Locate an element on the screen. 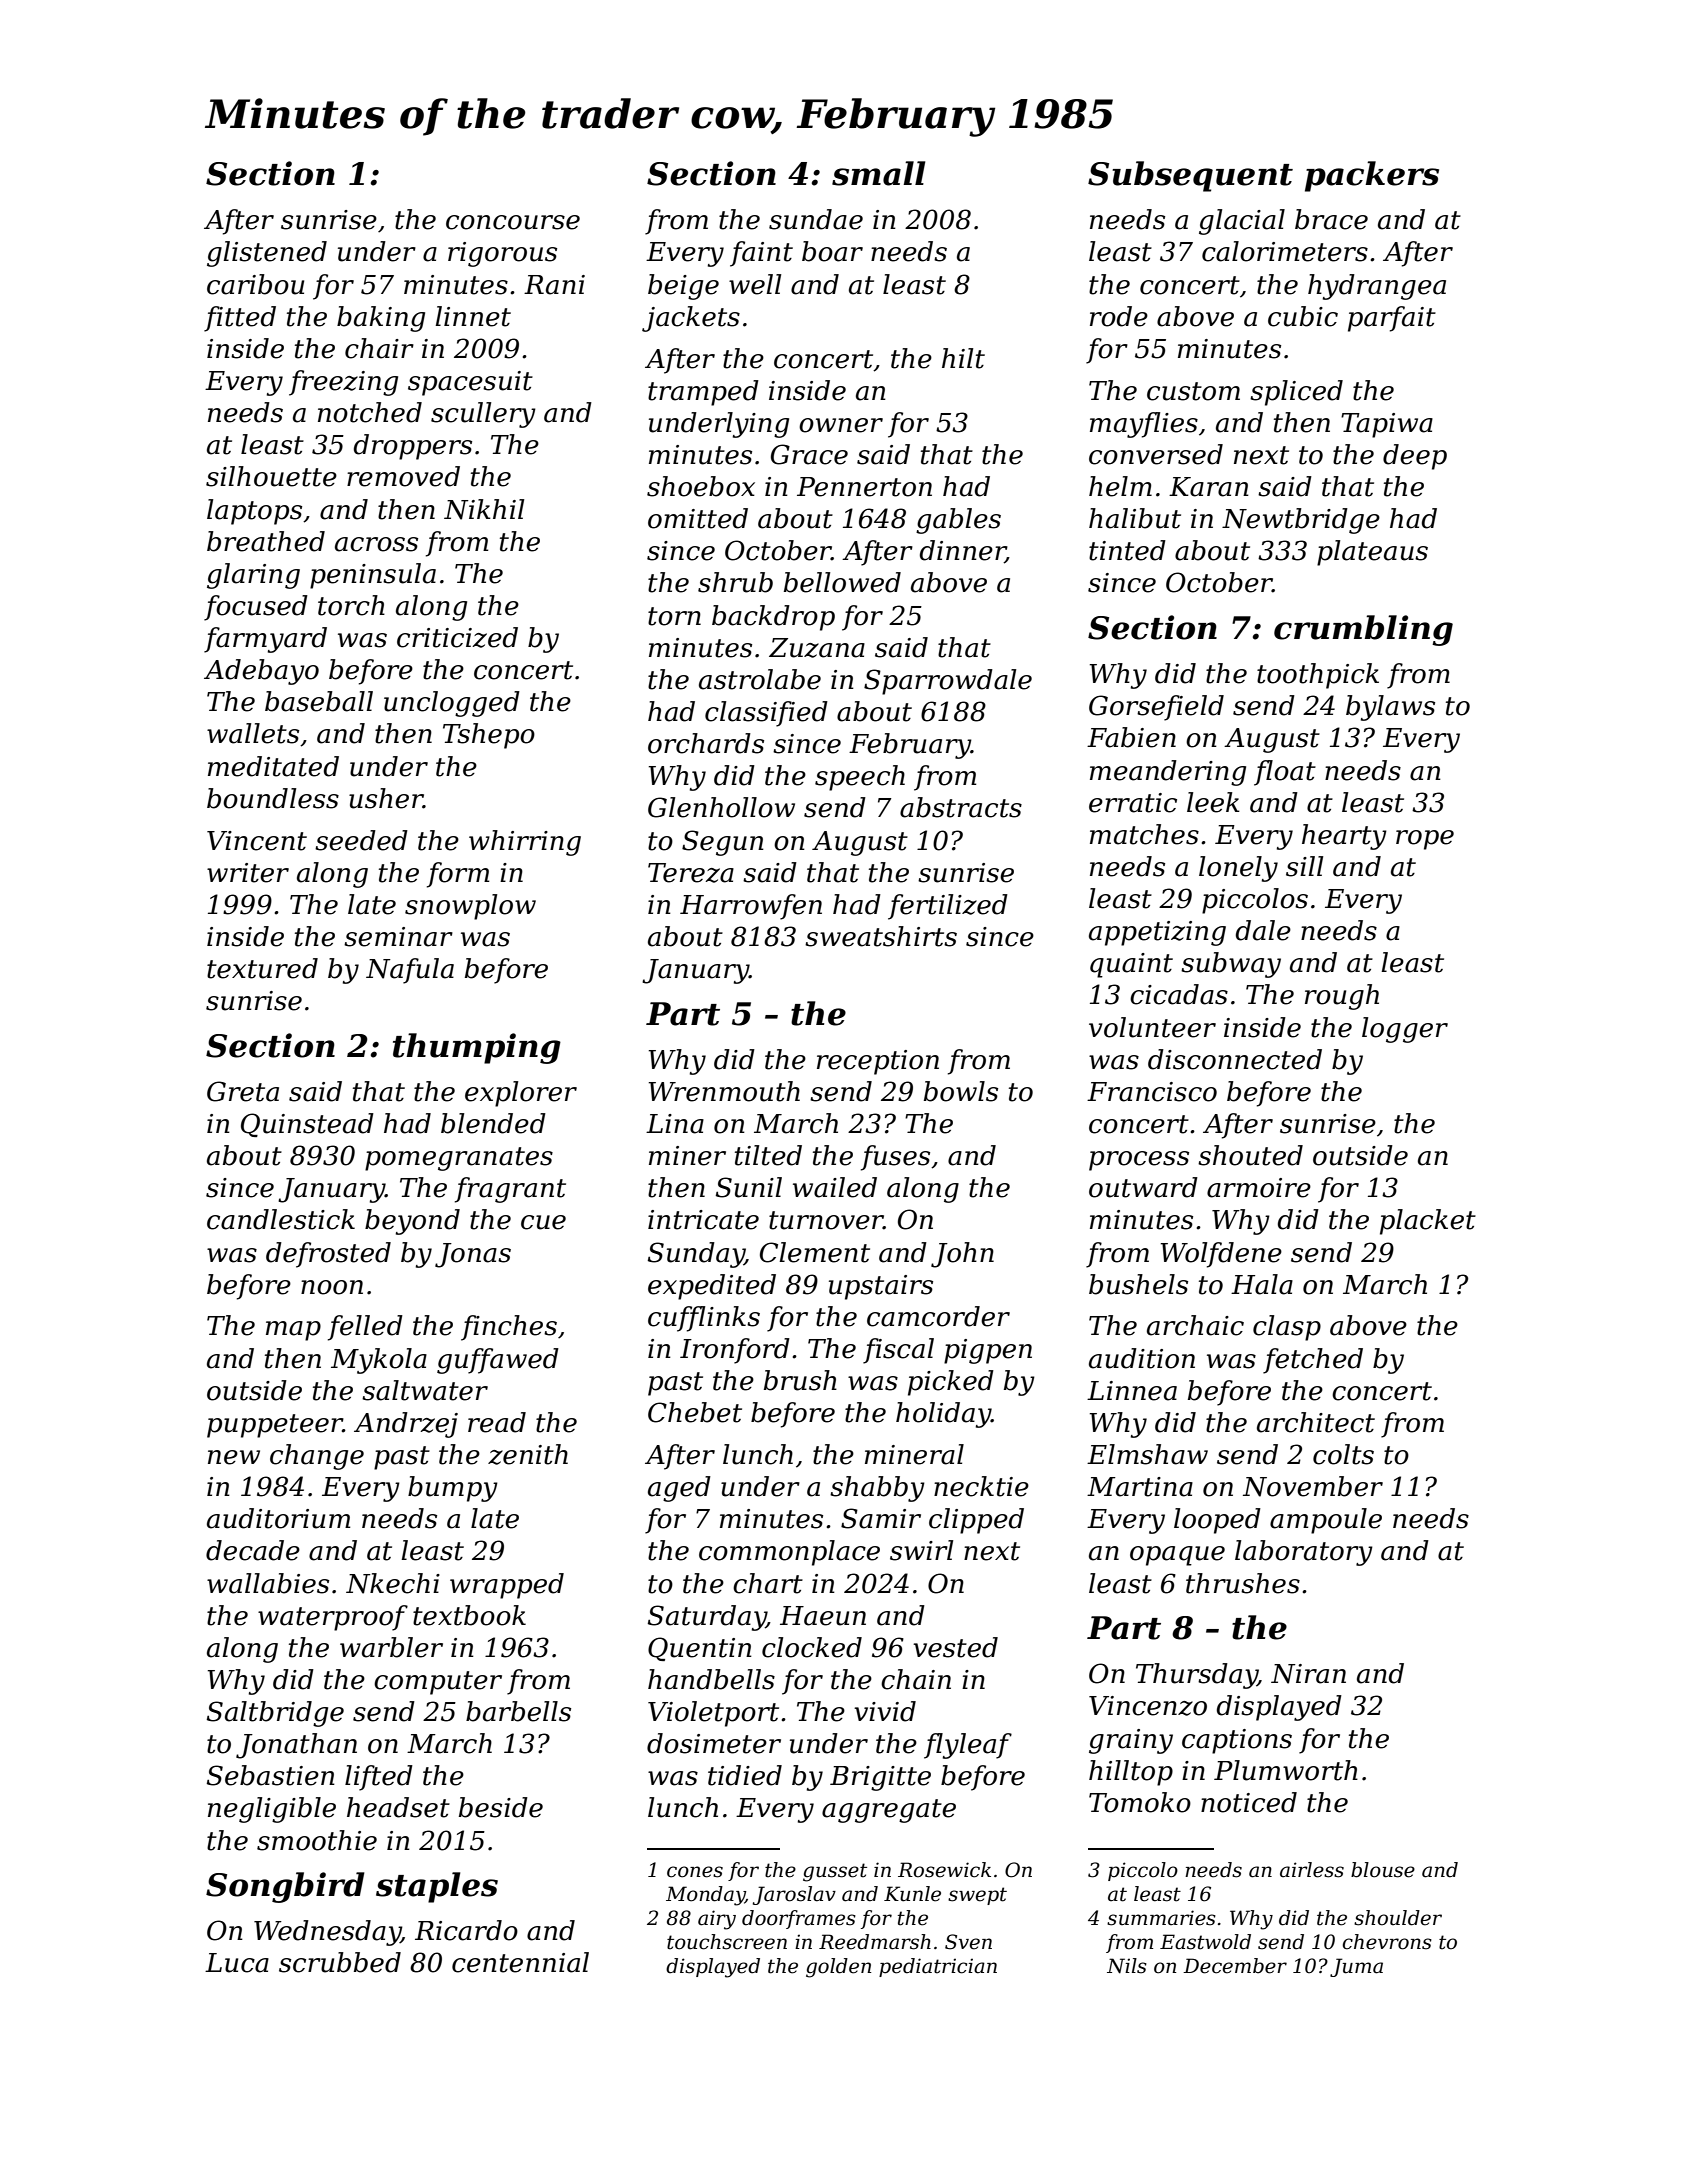 The width and height of the screenshot is (1683, 2178). mayflies is located at coordinates (1144, 425).
